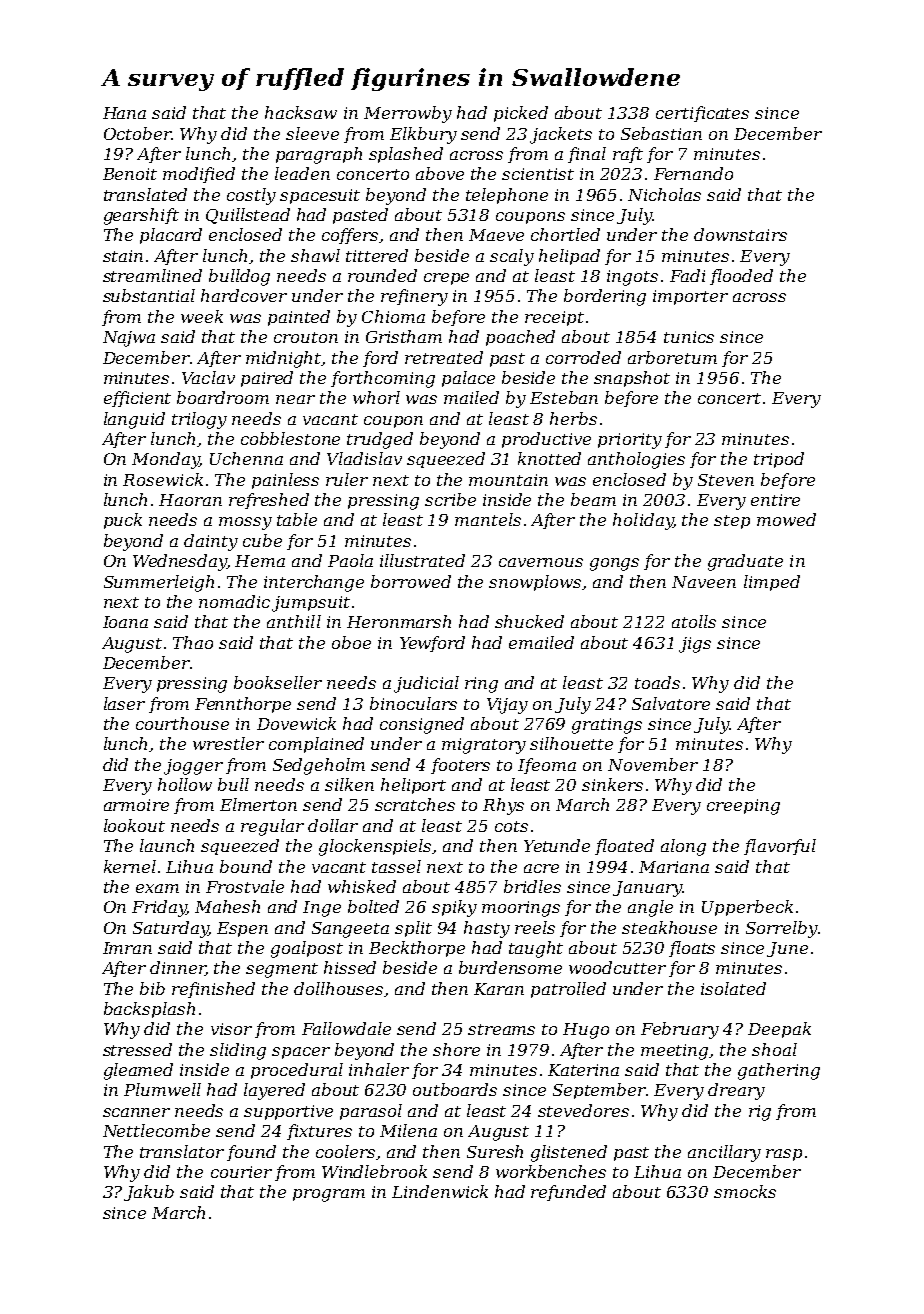 The height and width of the screenshot is (1314, 924). I want to click on tripod, so click(779, 460).
